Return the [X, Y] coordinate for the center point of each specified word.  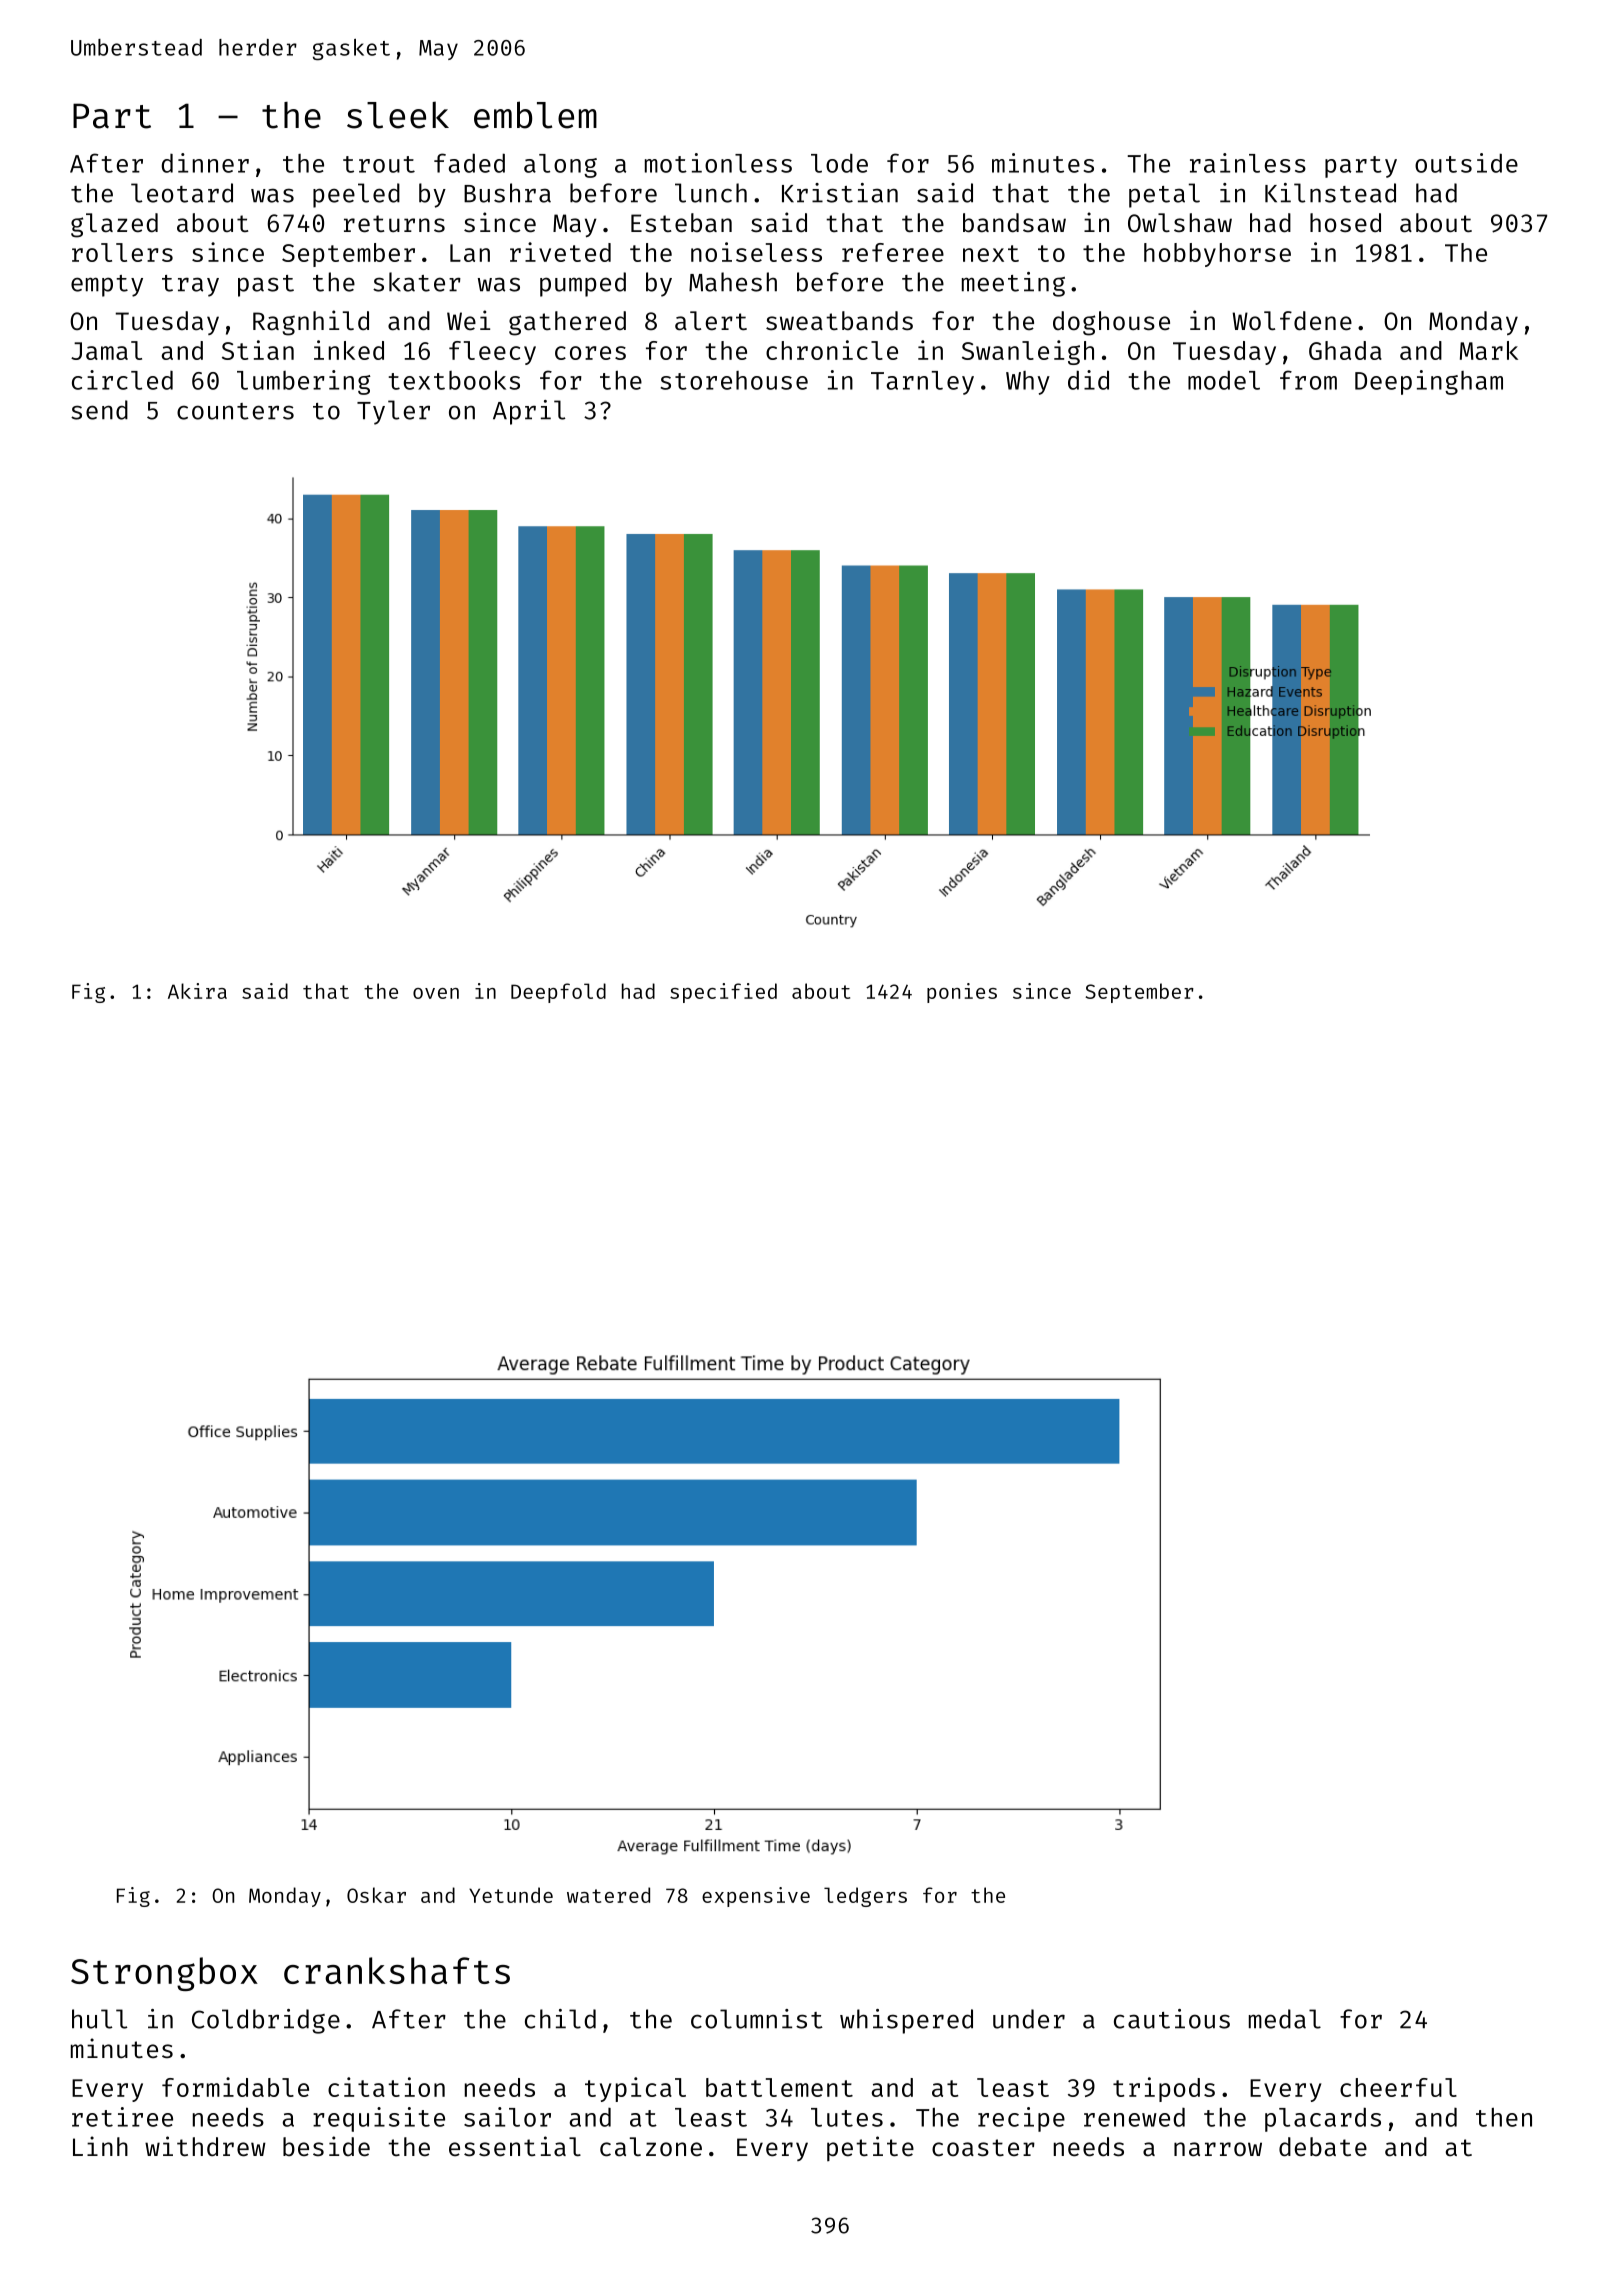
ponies [962, 993]
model [1224, 380]
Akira [197, 991]
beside [326, 2146]
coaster [983, 2148]
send [99, 410]
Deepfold [558, 993]
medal [1285, 2019]
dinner [205, 163]
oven [436, 993]
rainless [1248, 163]
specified [723, 993]
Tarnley [922, 383]
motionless [718, 163]
